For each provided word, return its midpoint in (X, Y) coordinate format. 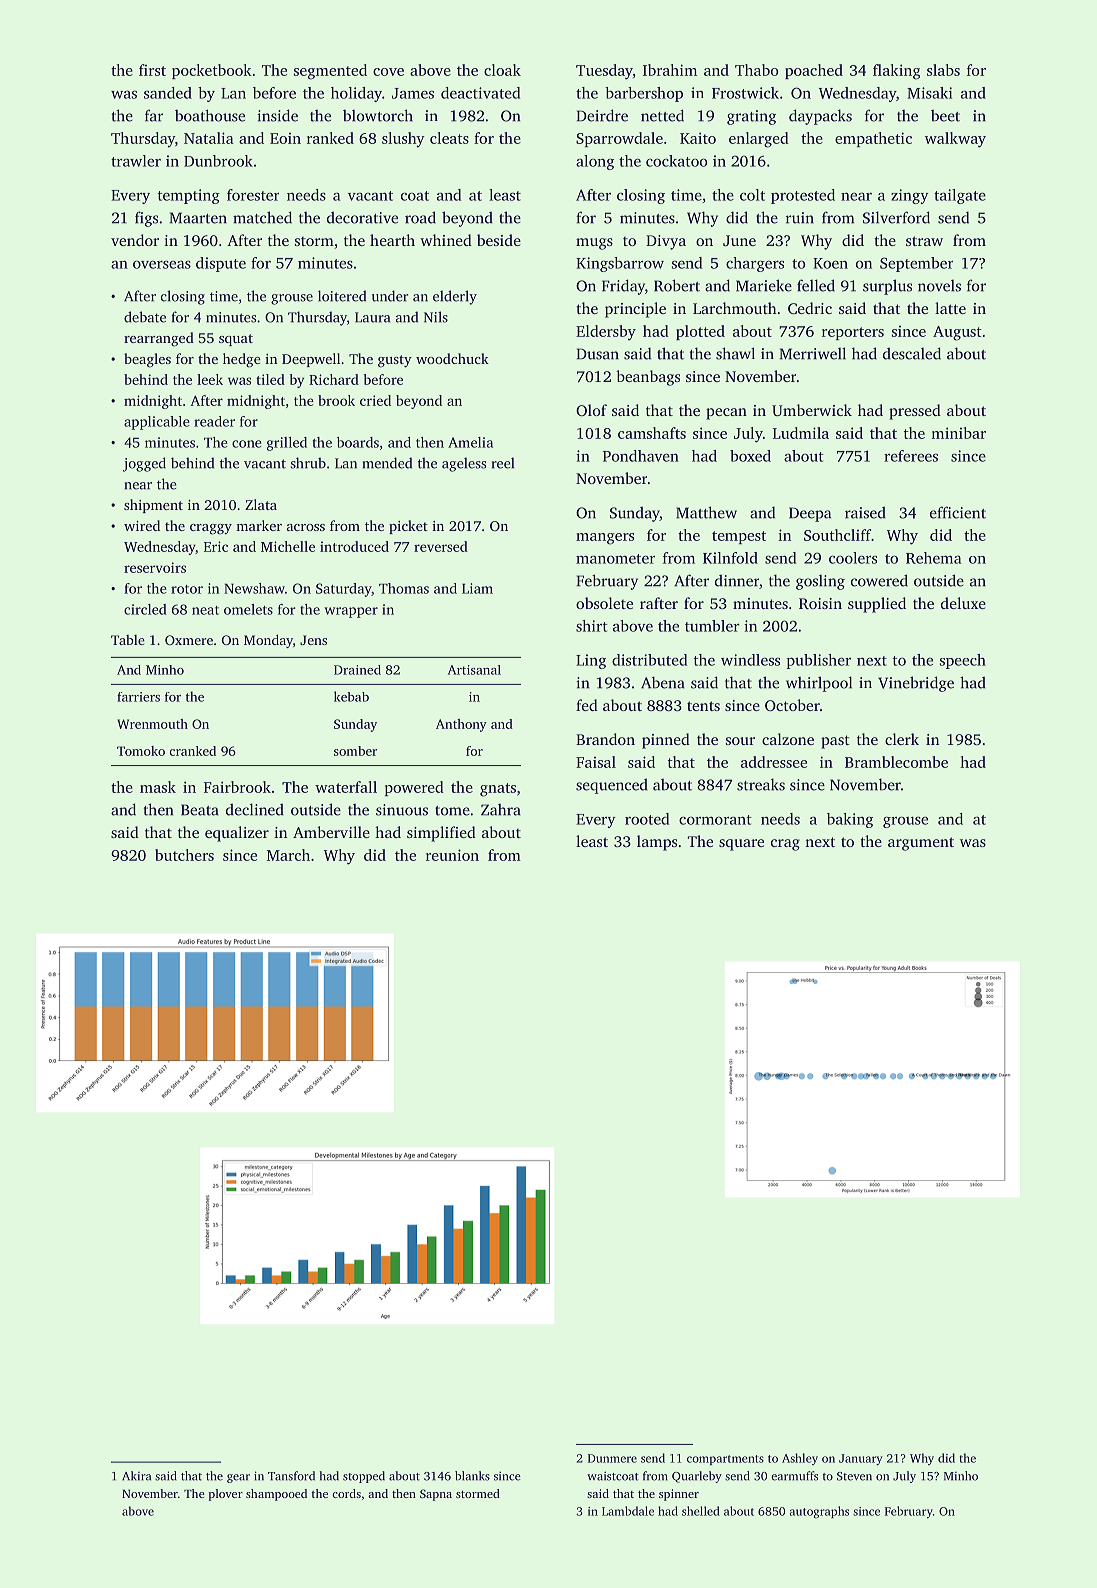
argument (921, 844)
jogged (144, 464)
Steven (854, 1476)
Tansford (291, 1476)
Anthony (461, 725)
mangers (605, 539)
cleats (449, 138)
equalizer (237, 834)
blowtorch (378, 115)
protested (803, 196)
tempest (739, 537)
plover (226, 1495)
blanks (472, 1476)
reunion (452, 855)
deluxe (963, 603)
